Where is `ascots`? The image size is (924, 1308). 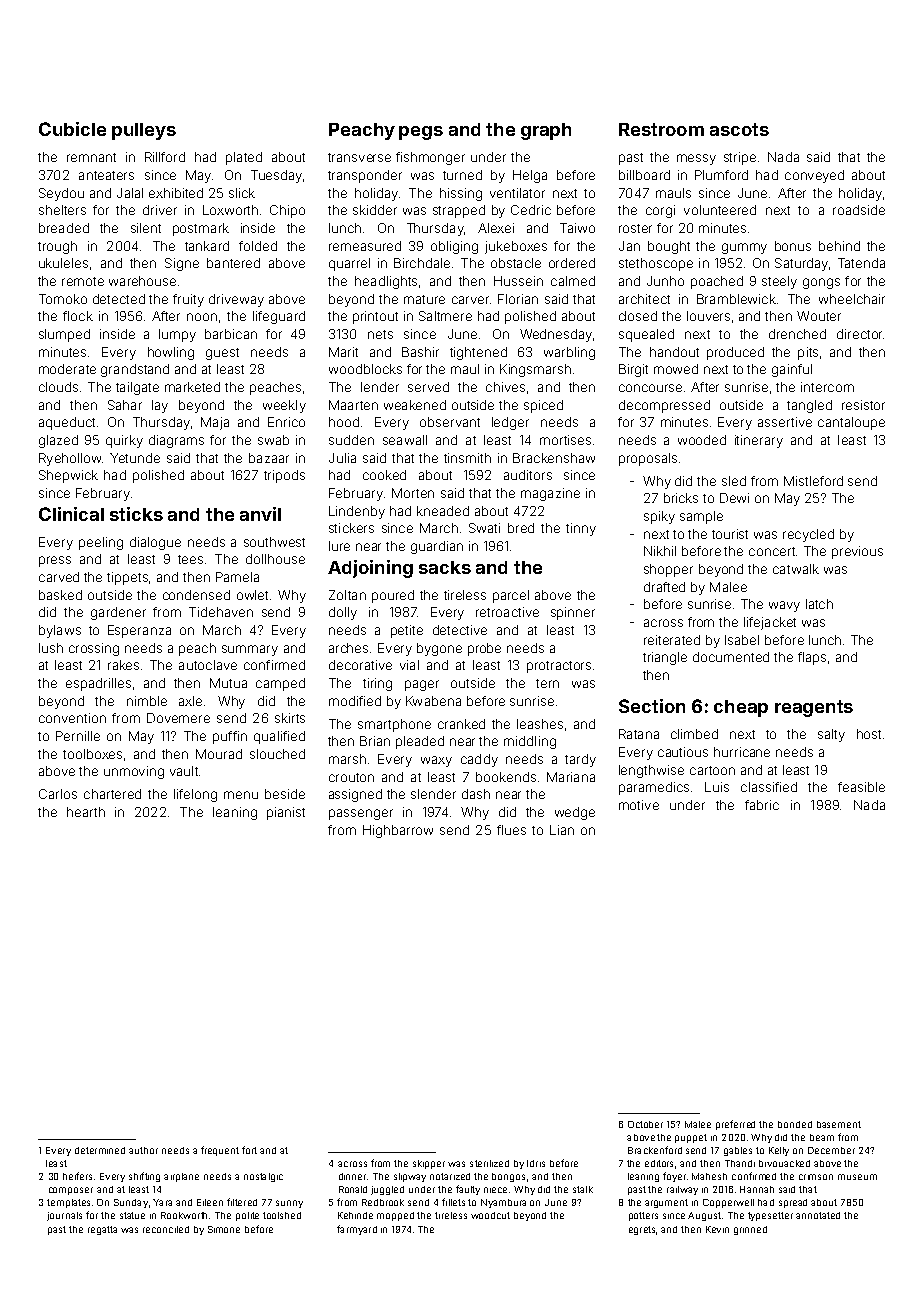
ascots is located at coordinates (739, 129).
